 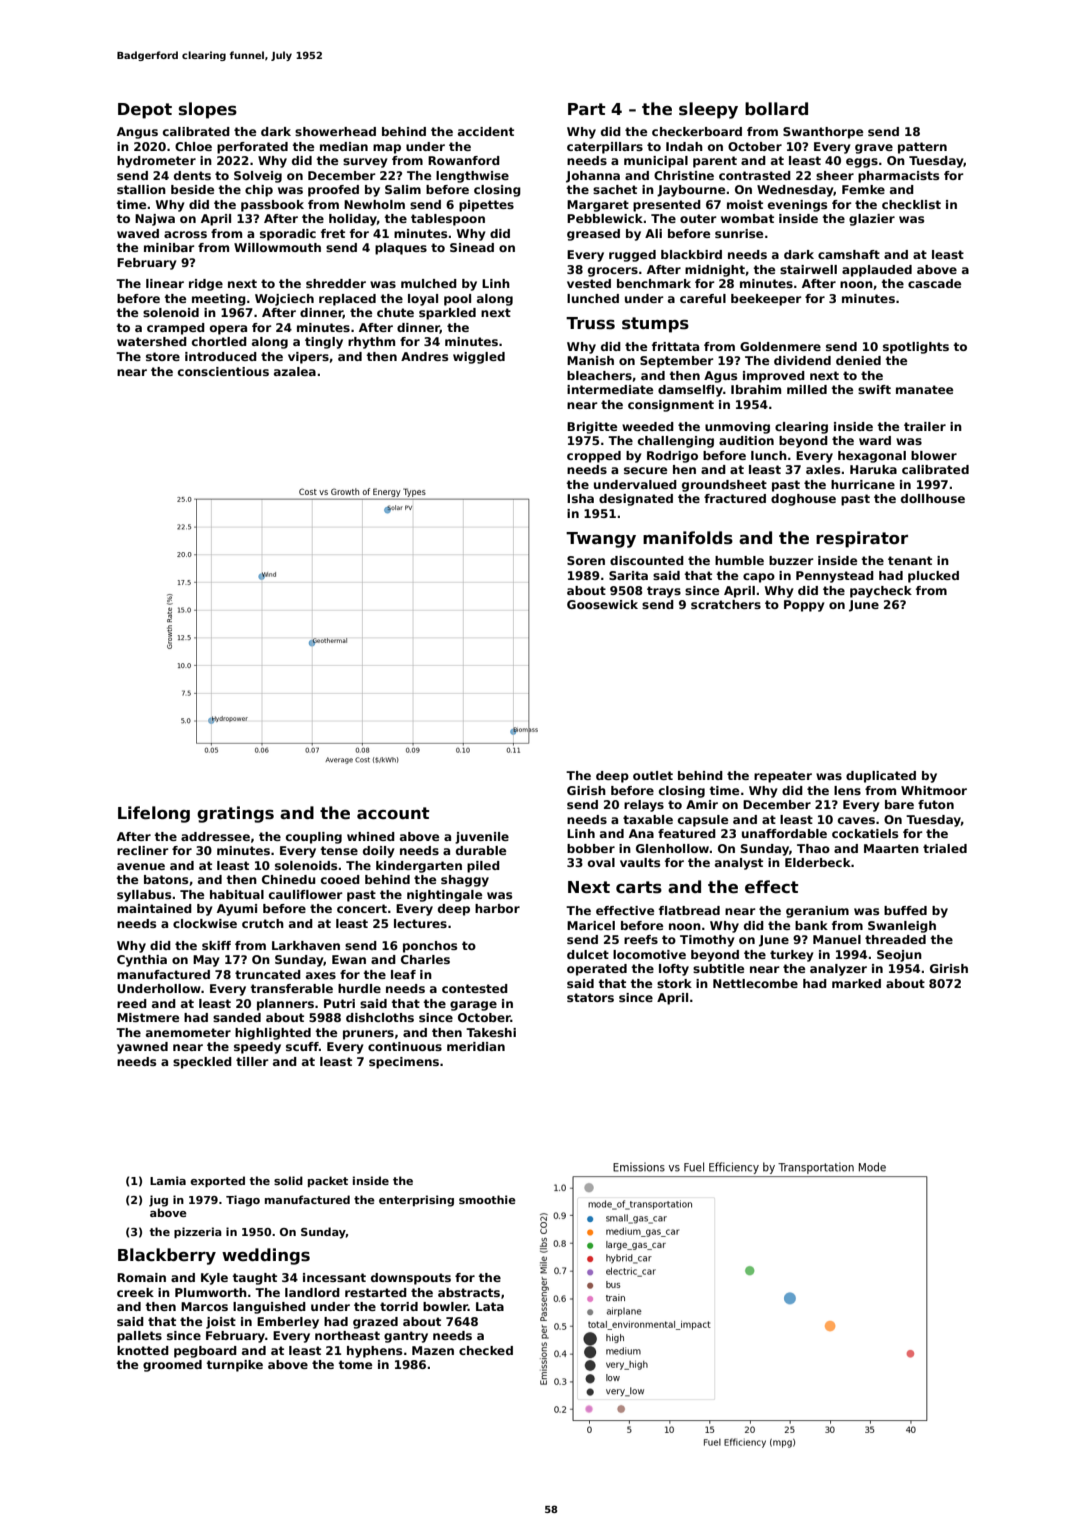 I want to click on Goosewick, so click(x=602, y=604).
